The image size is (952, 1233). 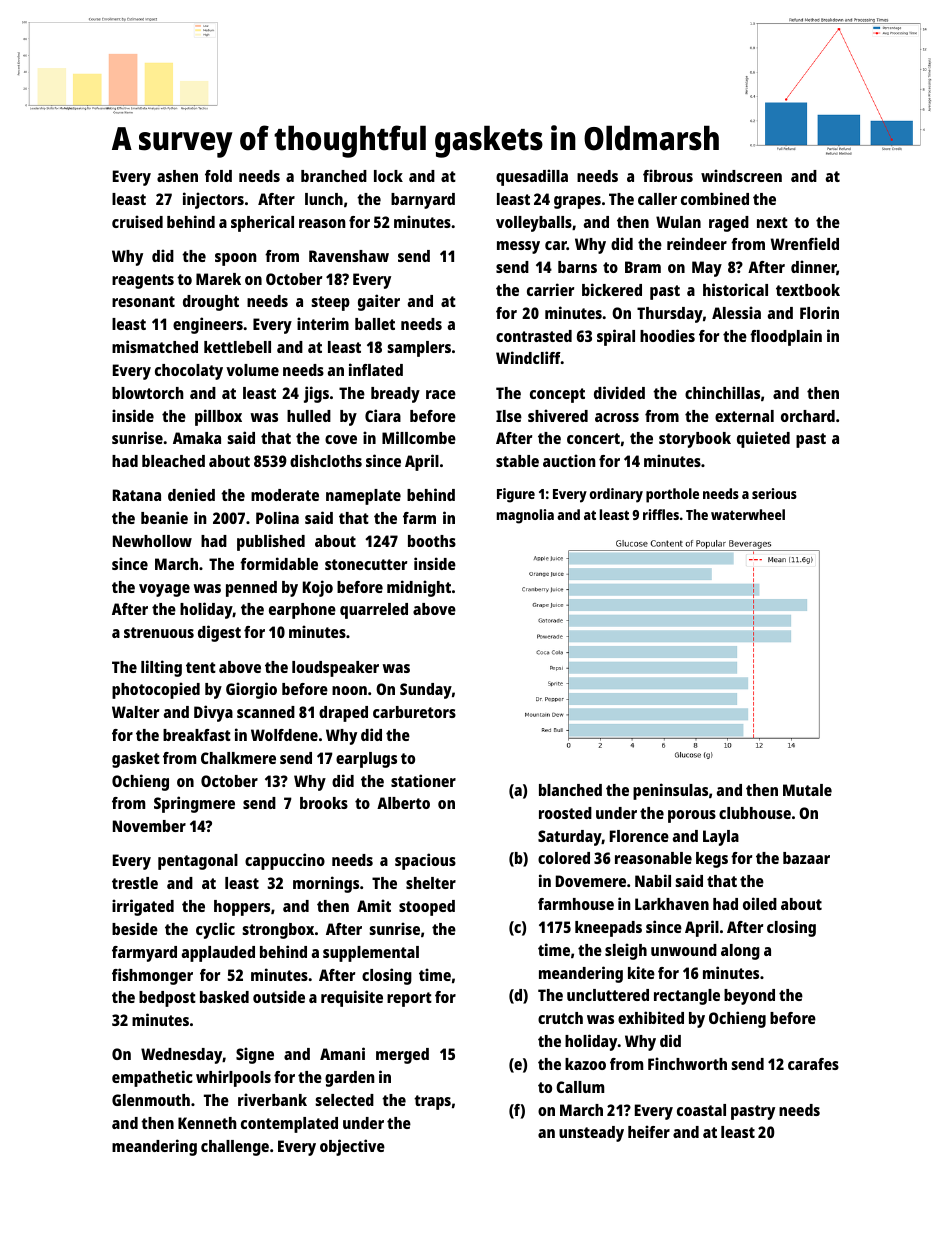 What do you see at coordinates (235, 1148) in the page?
I see `challenge` at bounding box center [235, 1148].
